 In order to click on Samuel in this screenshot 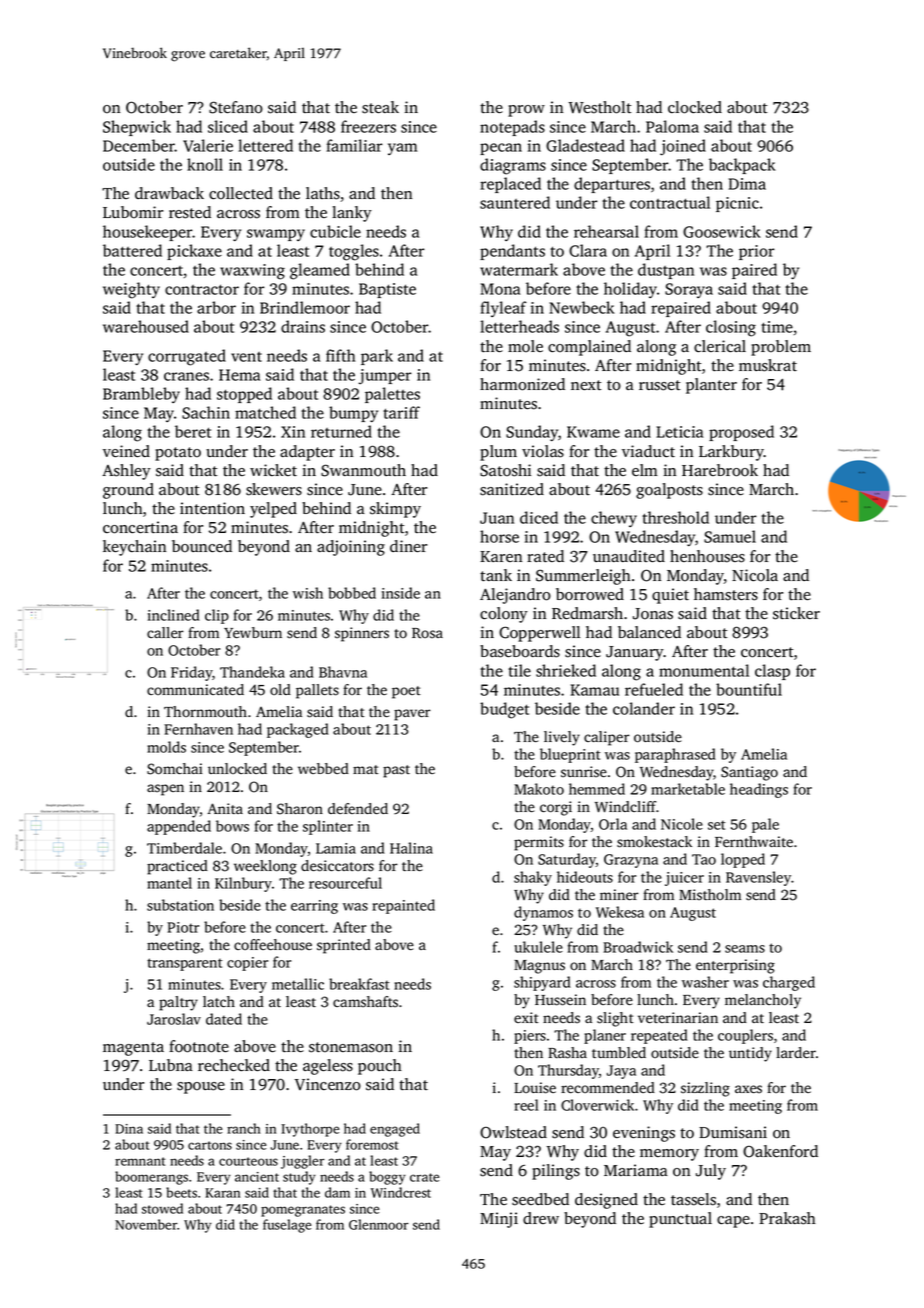, I will do `click(730, 536)`.
